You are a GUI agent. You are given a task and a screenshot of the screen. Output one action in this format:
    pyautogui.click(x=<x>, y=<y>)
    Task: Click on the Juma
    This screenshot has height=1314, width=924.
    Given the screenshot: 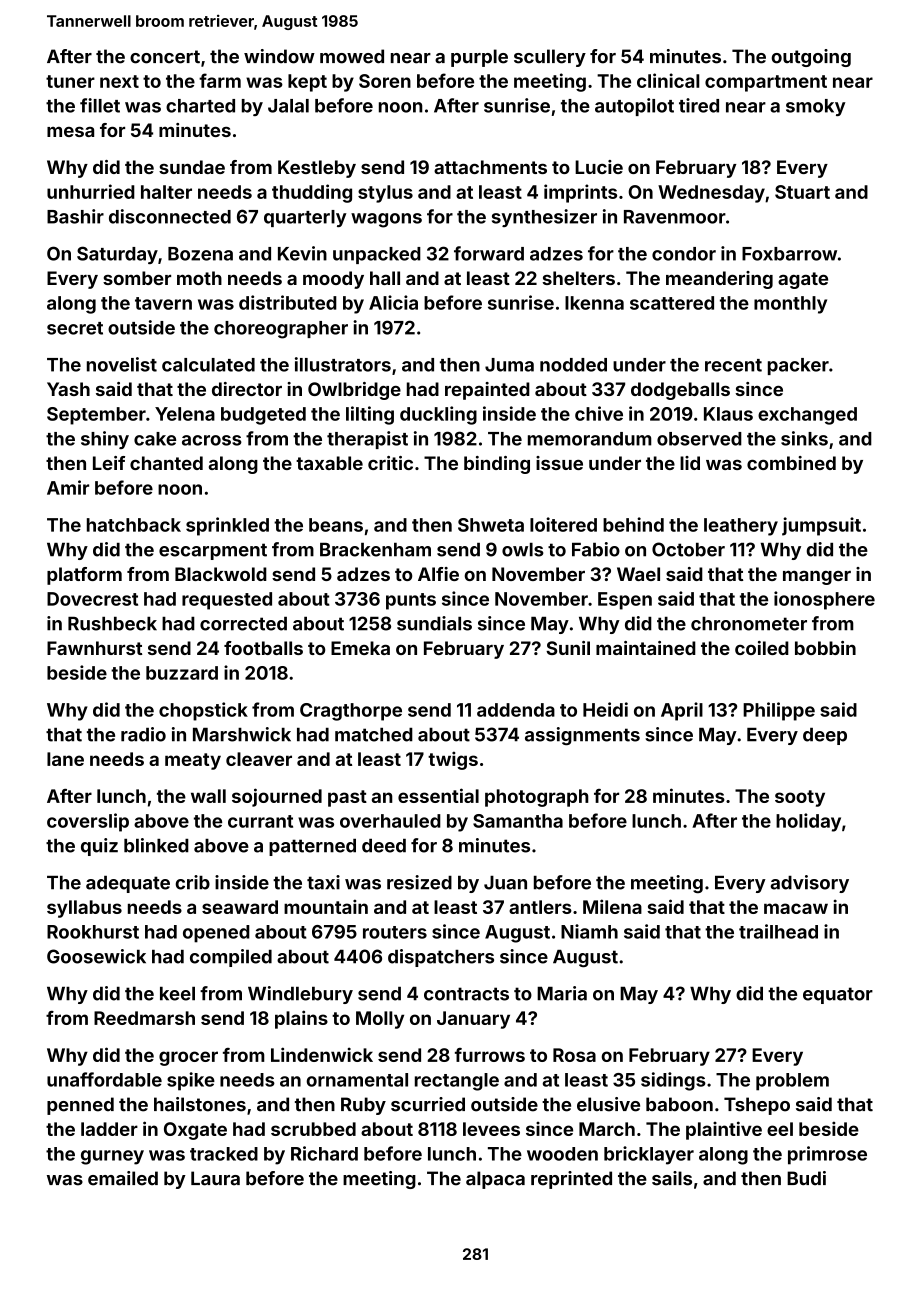 What is the action you would take?
    pyautogui.click(x=509, y=365)
